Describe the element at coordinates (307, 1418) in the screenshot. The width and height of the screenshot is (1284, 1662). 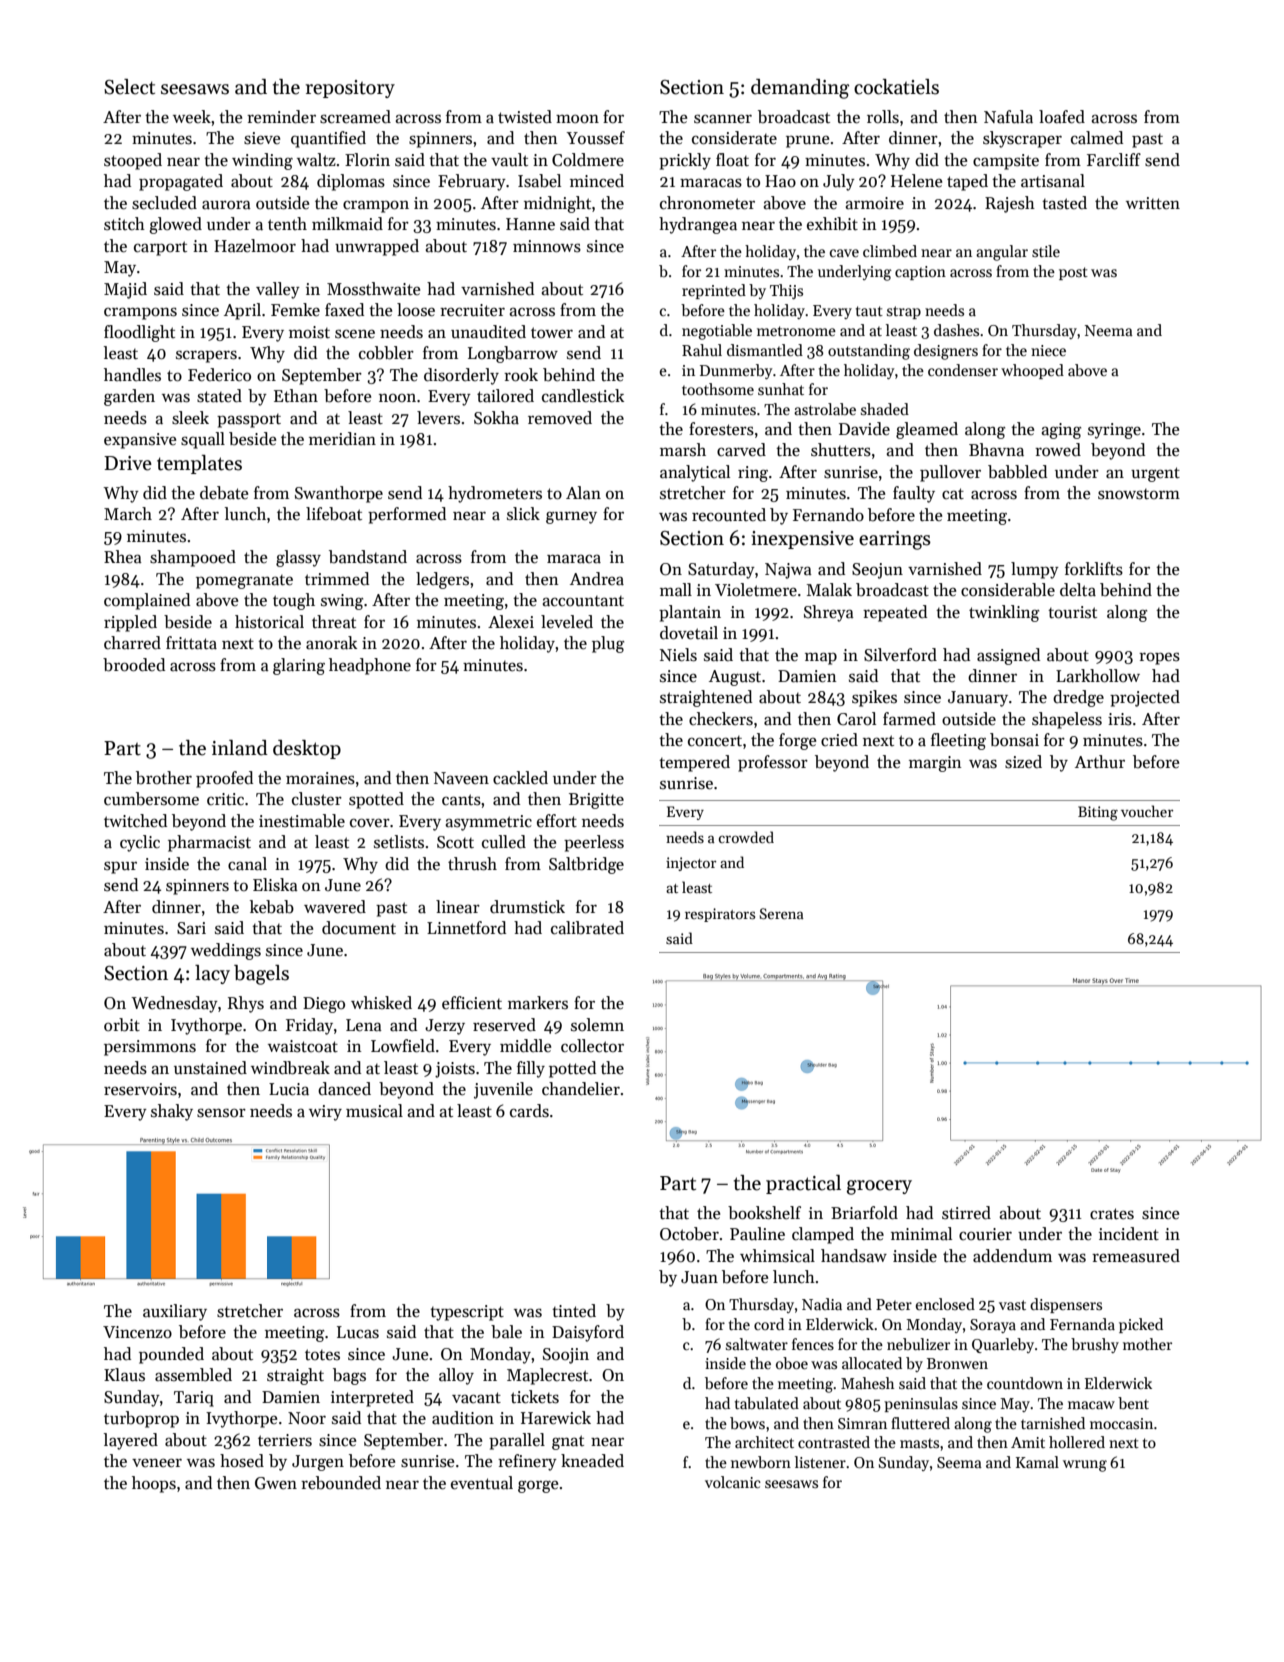
I see `Noor` at that location.
